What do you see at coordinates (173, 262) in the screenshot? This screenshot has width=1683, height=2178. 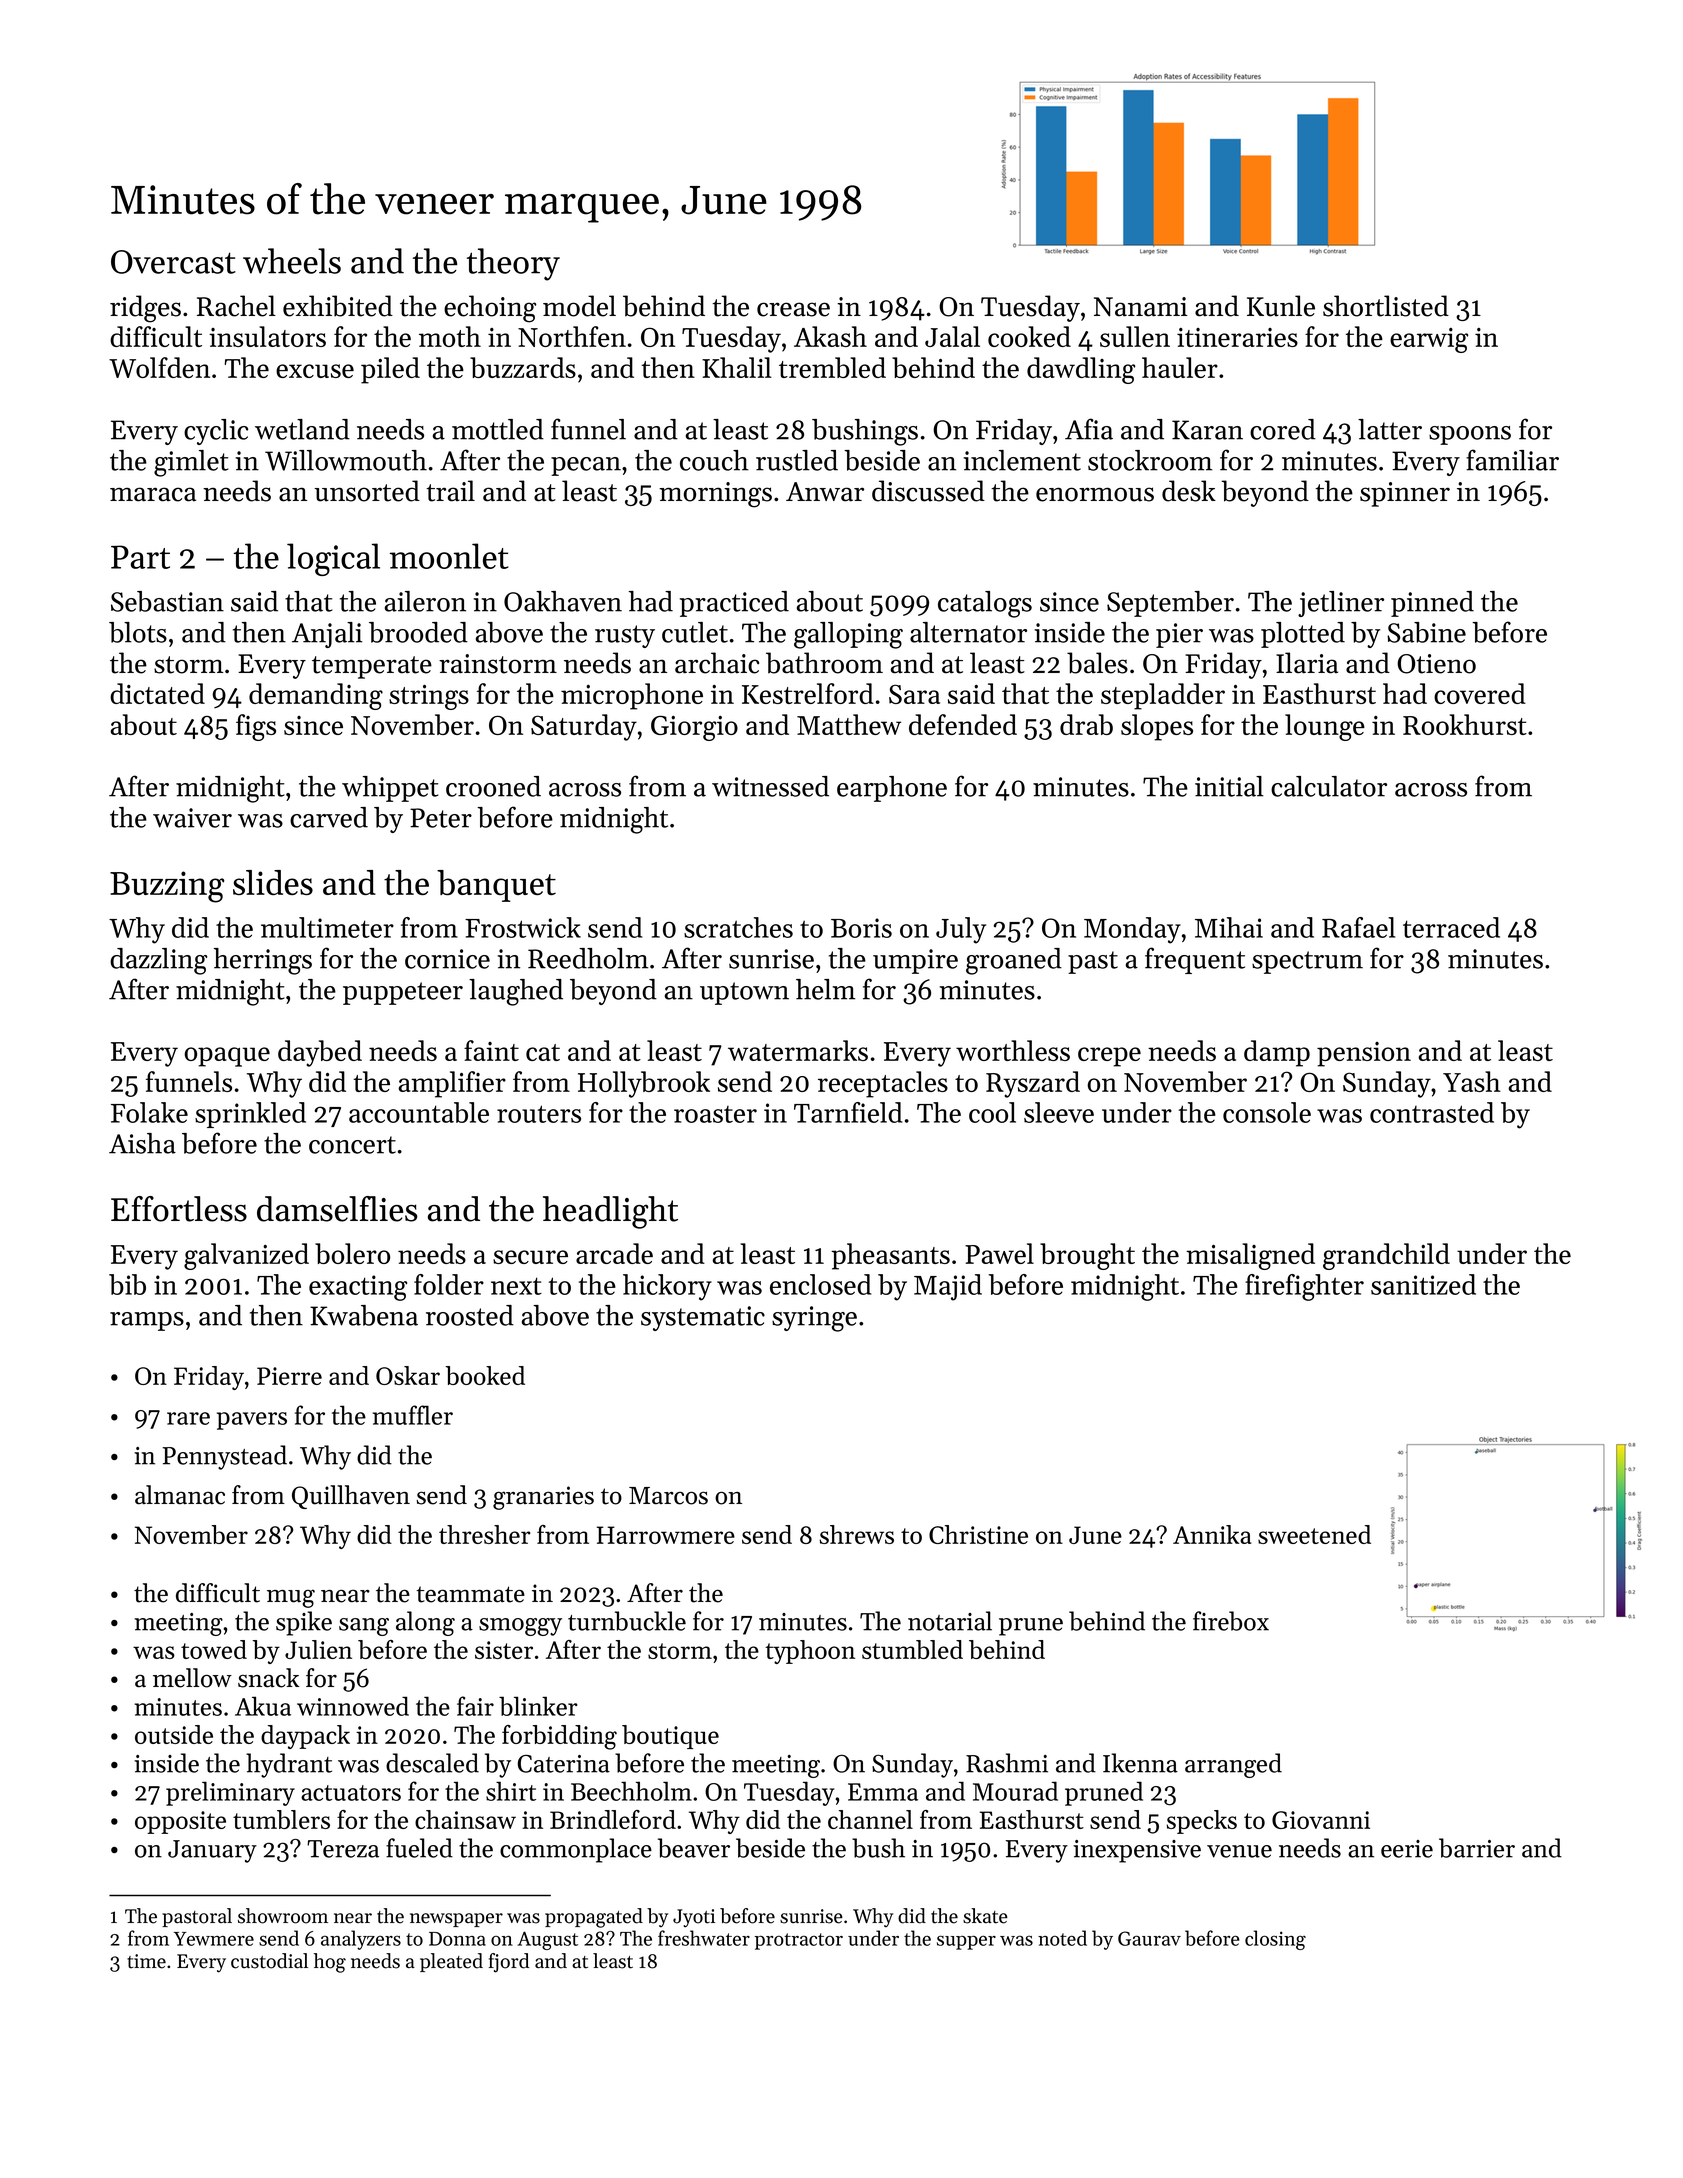 I see `Overcast` at bounding box center [173, 262].
